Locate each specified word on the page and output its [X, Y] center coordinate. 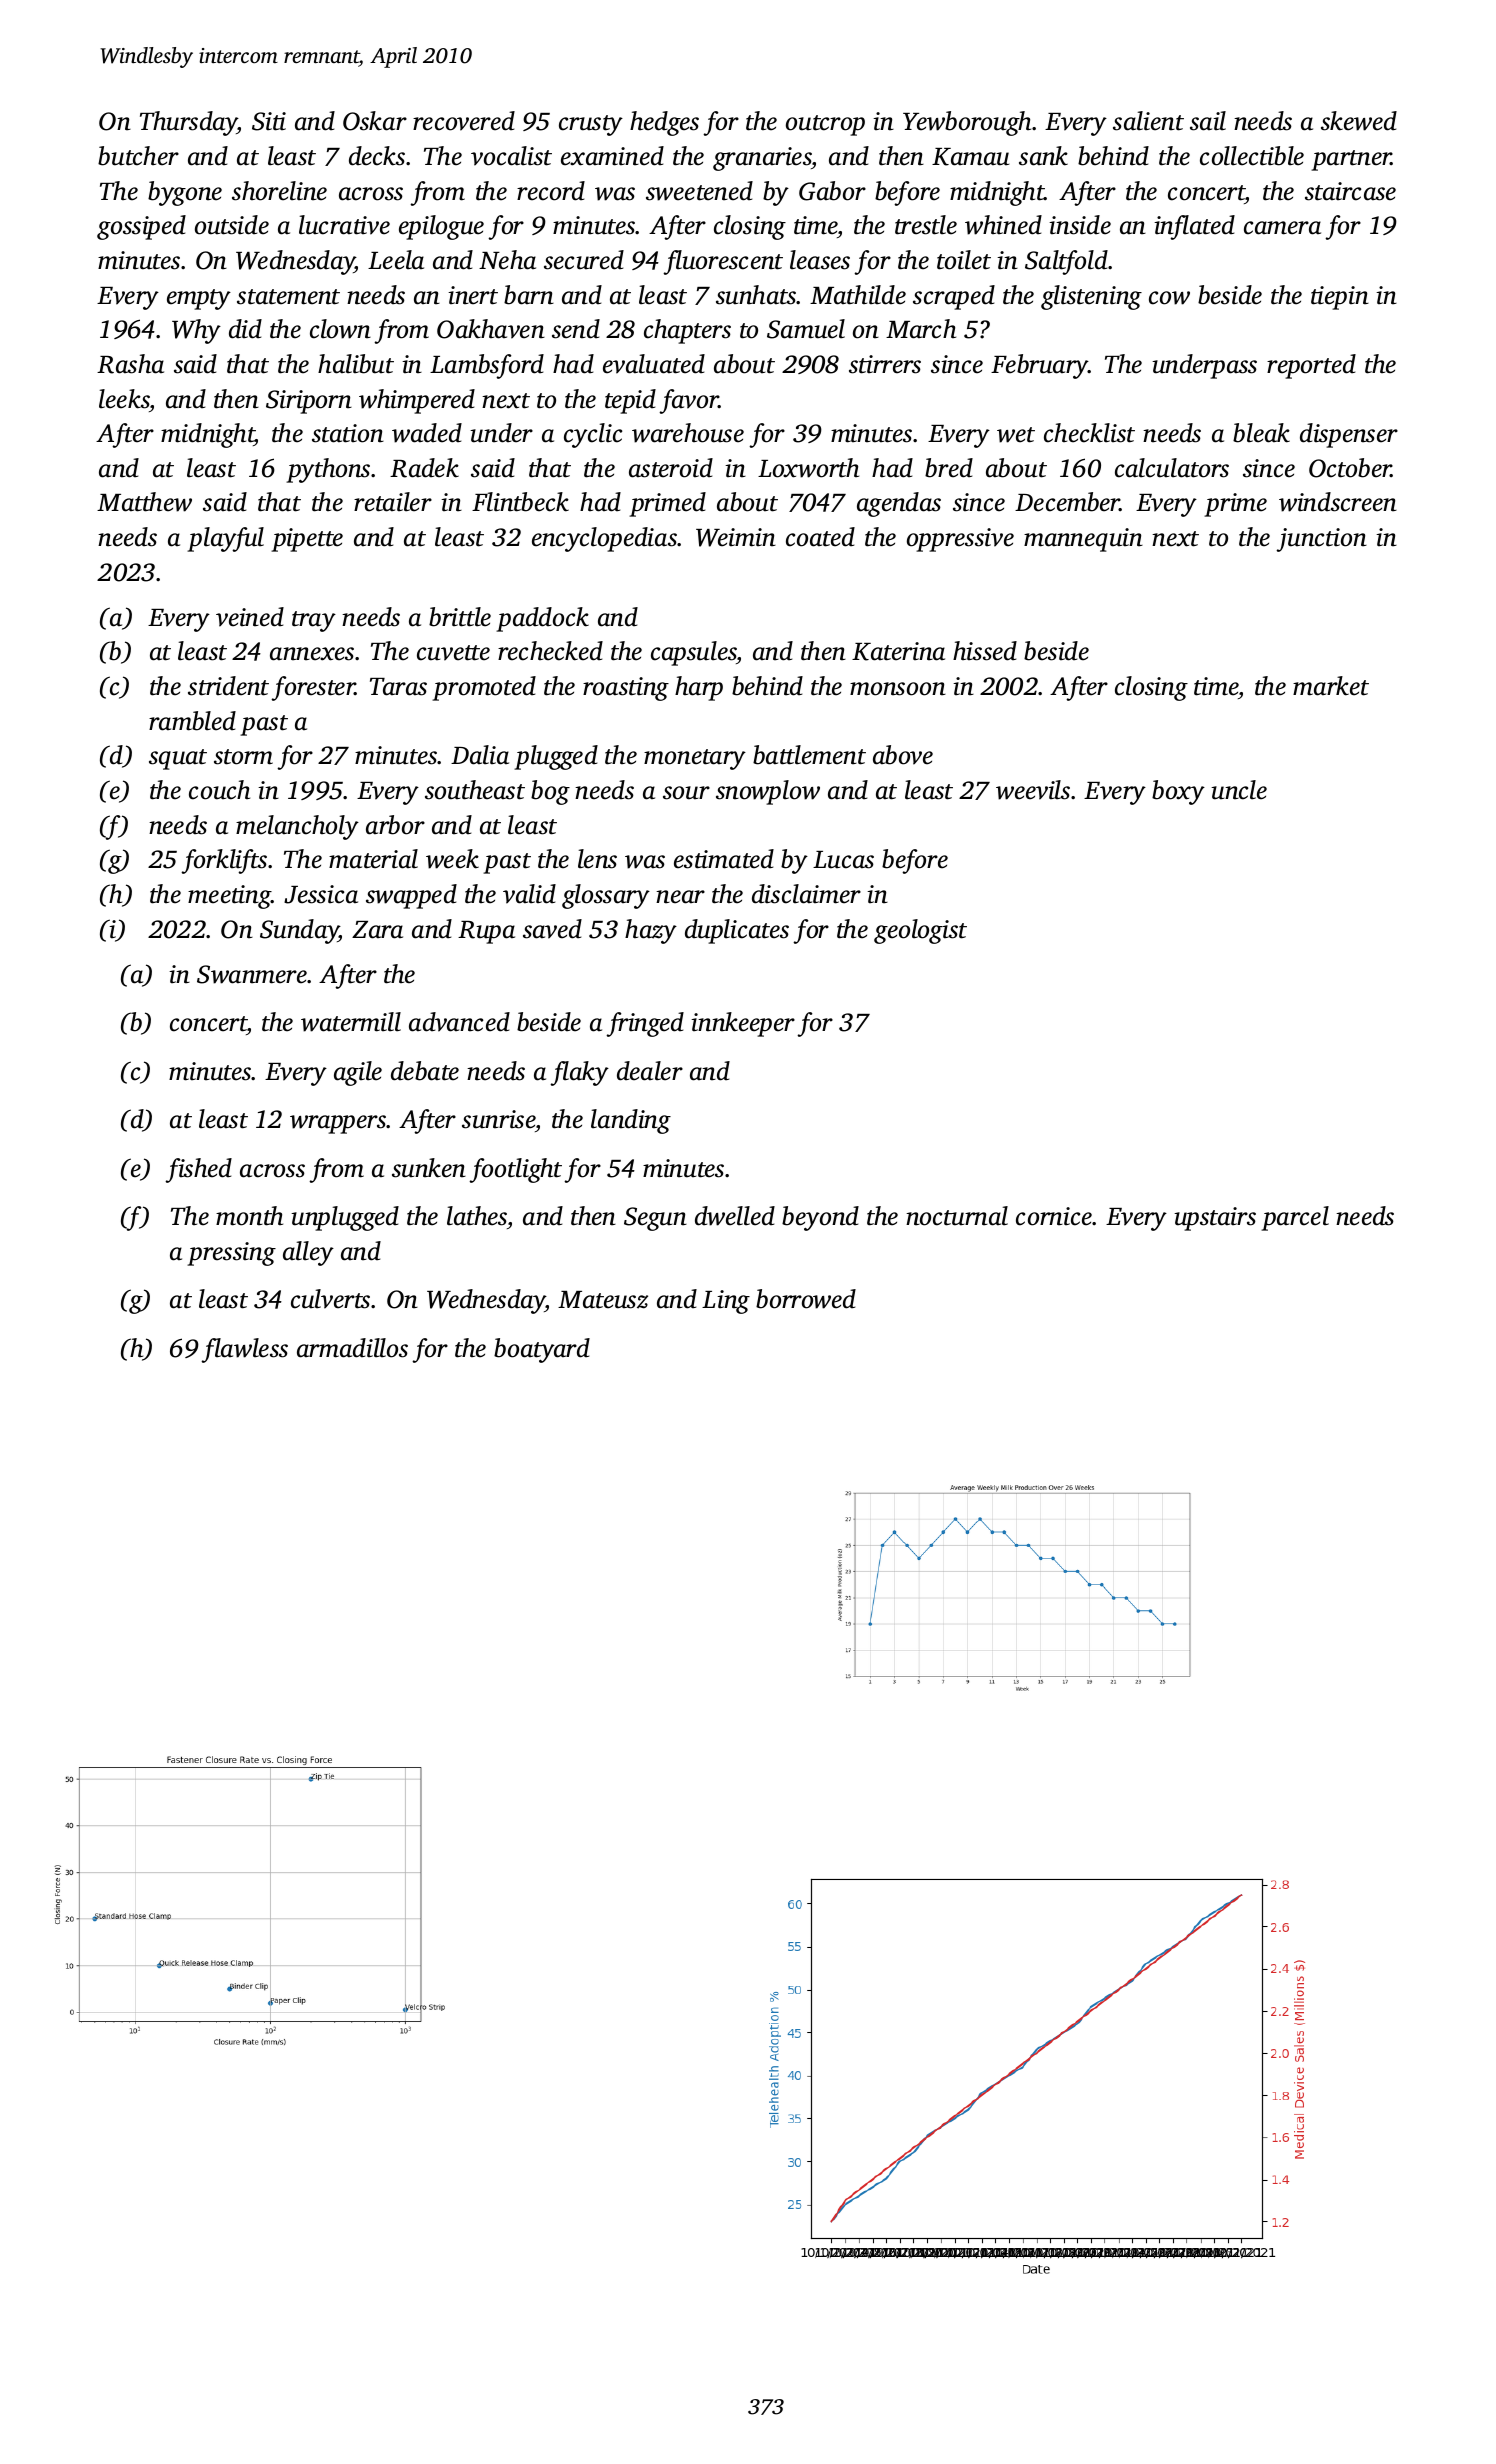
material [373, 859]
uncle [1239, 790]
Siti [269, 121]
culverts [330, 1299]
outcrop [825, 125]
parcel [1295, 1218]
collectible [1252, 156]
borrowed [806, 1299]
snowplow [768, 792]
